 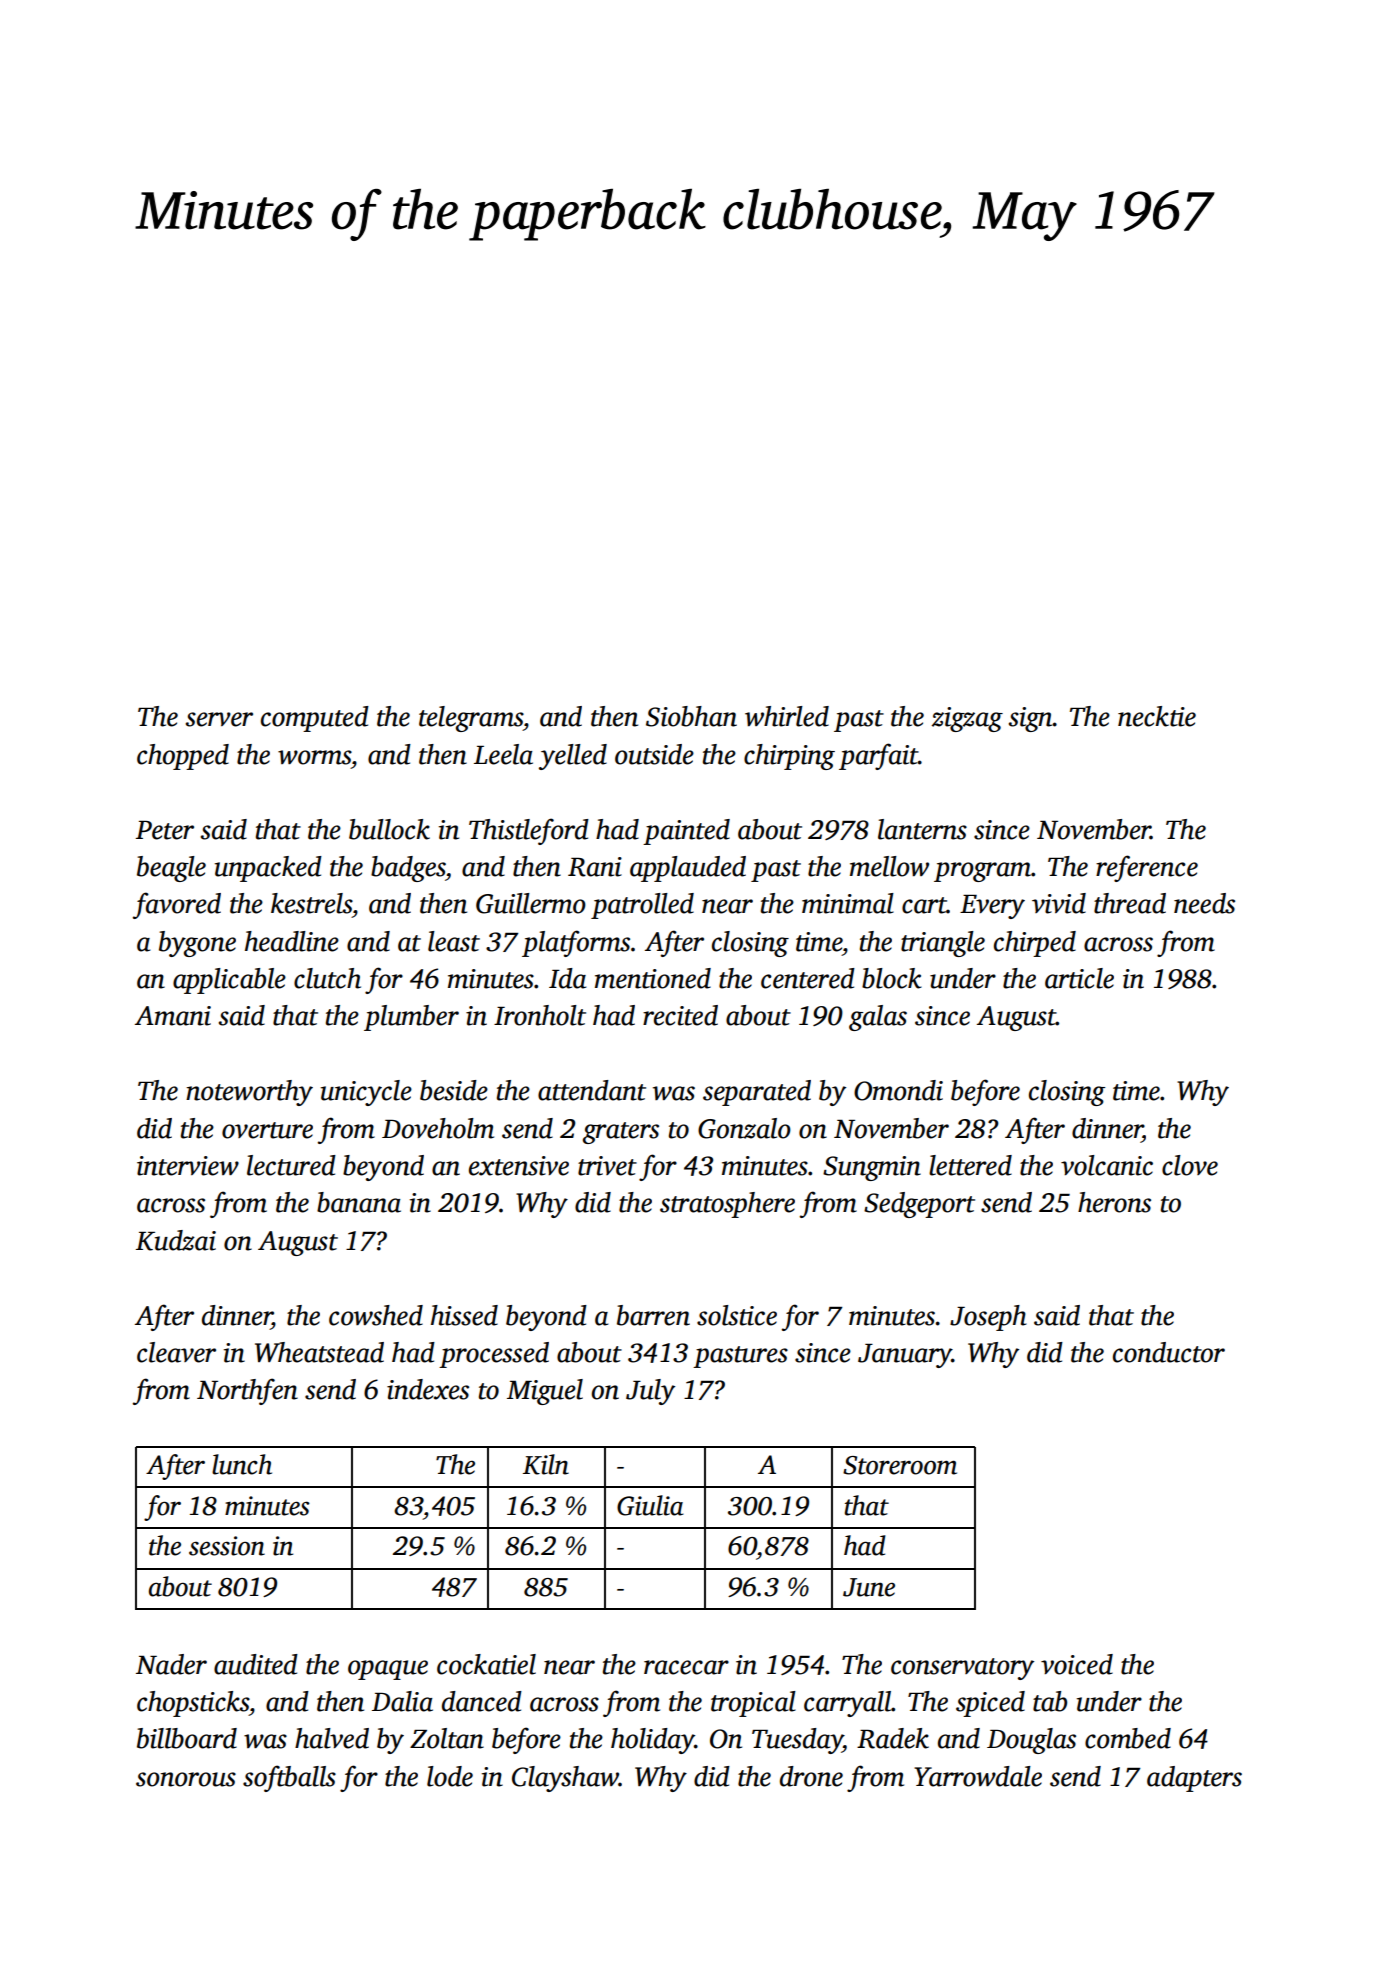 What do you see at coordinates (227, 1546) in the image?
I see `session` at bounding box center [227, 1546].
